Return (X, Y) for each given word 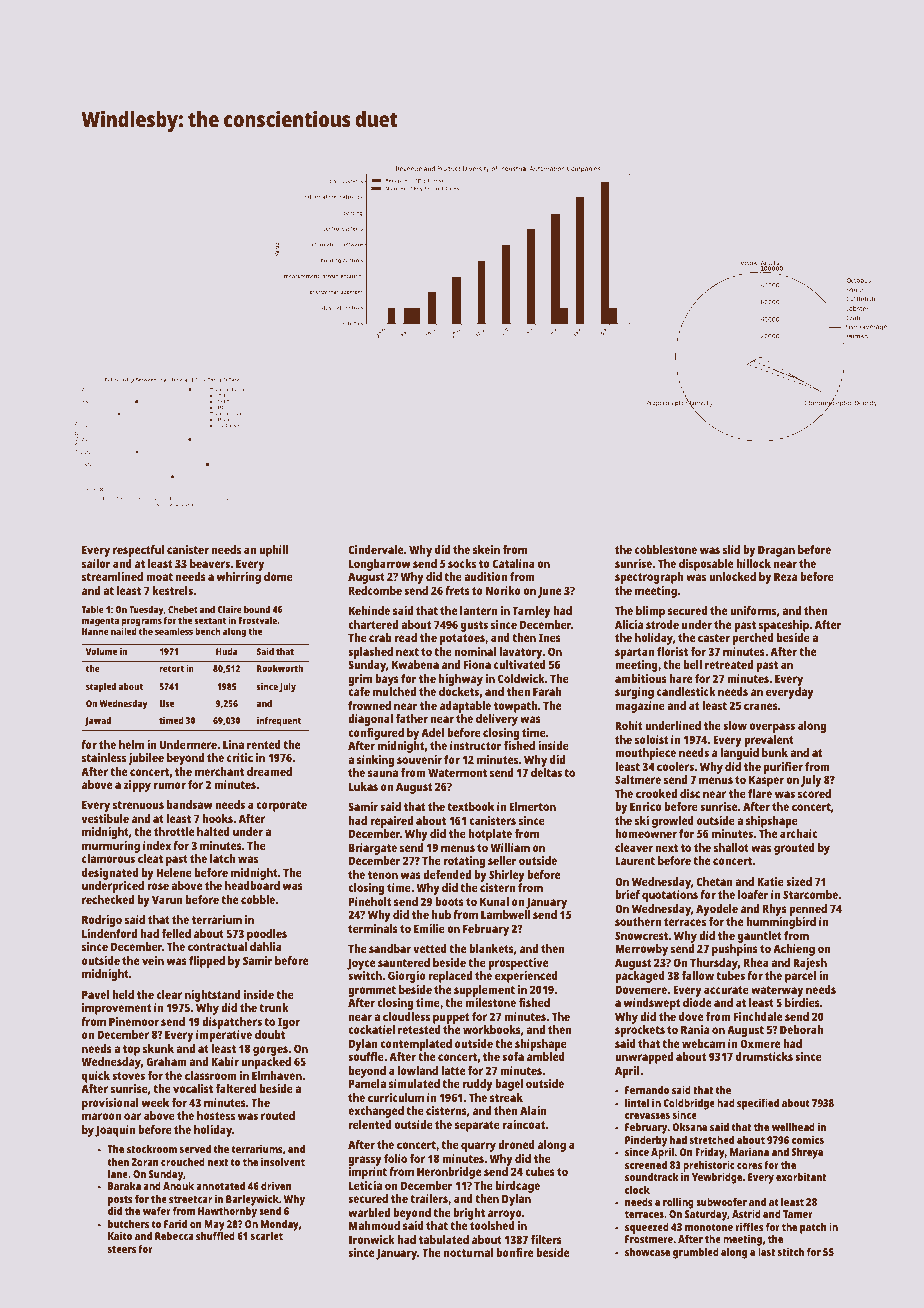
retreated (729, 664)
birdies (802, 1002)
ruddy (477, 1085)
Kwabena (415, 664)
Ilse (166, 703)
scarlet (267, 1236)
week (155, 1102)
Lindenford (109, 933)
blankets (491, 948)
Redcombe (375, 590)
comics (808, 1140)
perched (753, 639)
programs (142, 623)
